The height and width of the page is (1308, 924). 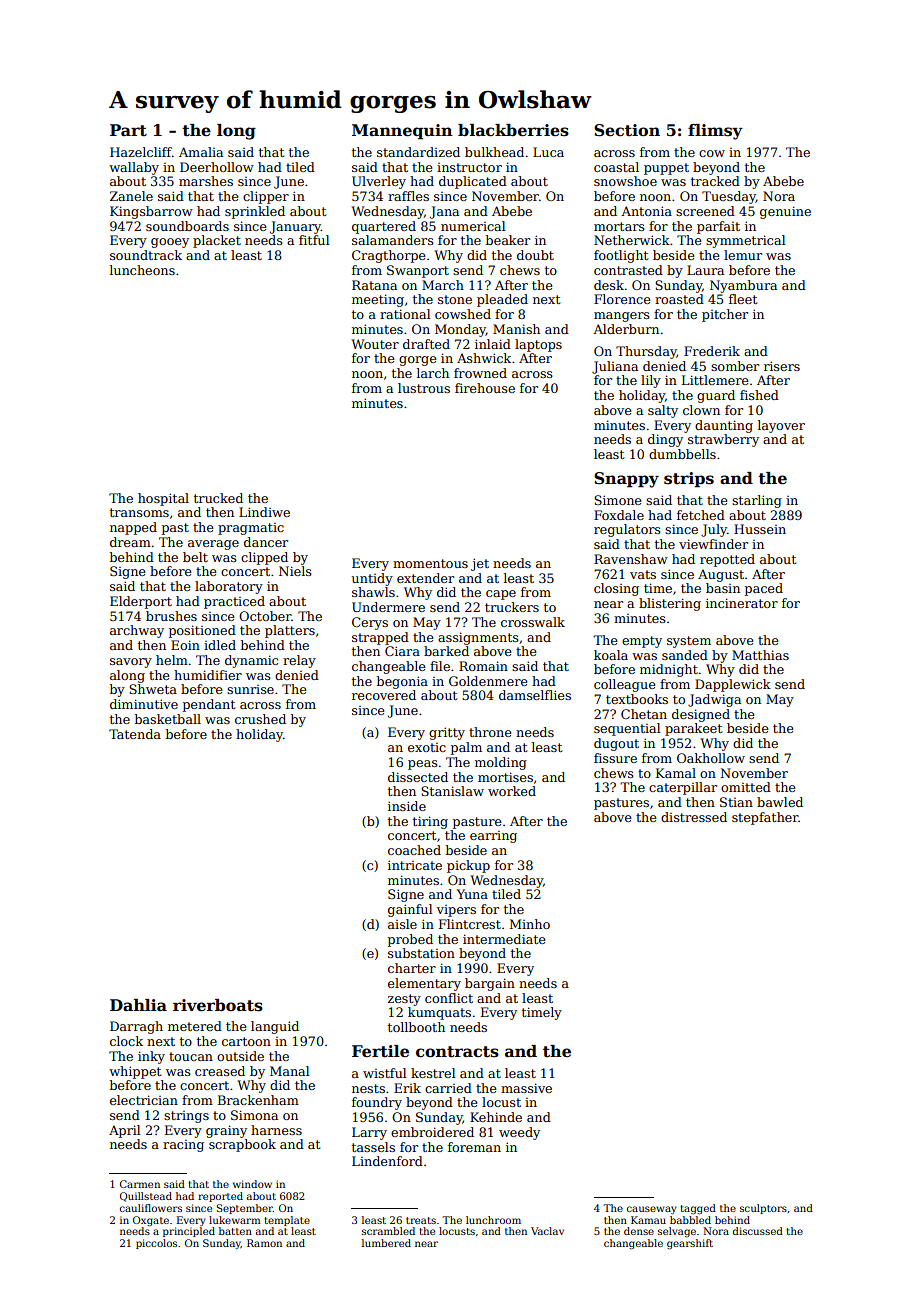 What do you see at coordinates (689, 480) in the page?
I see `strips` at bounding box center [689, 480].
